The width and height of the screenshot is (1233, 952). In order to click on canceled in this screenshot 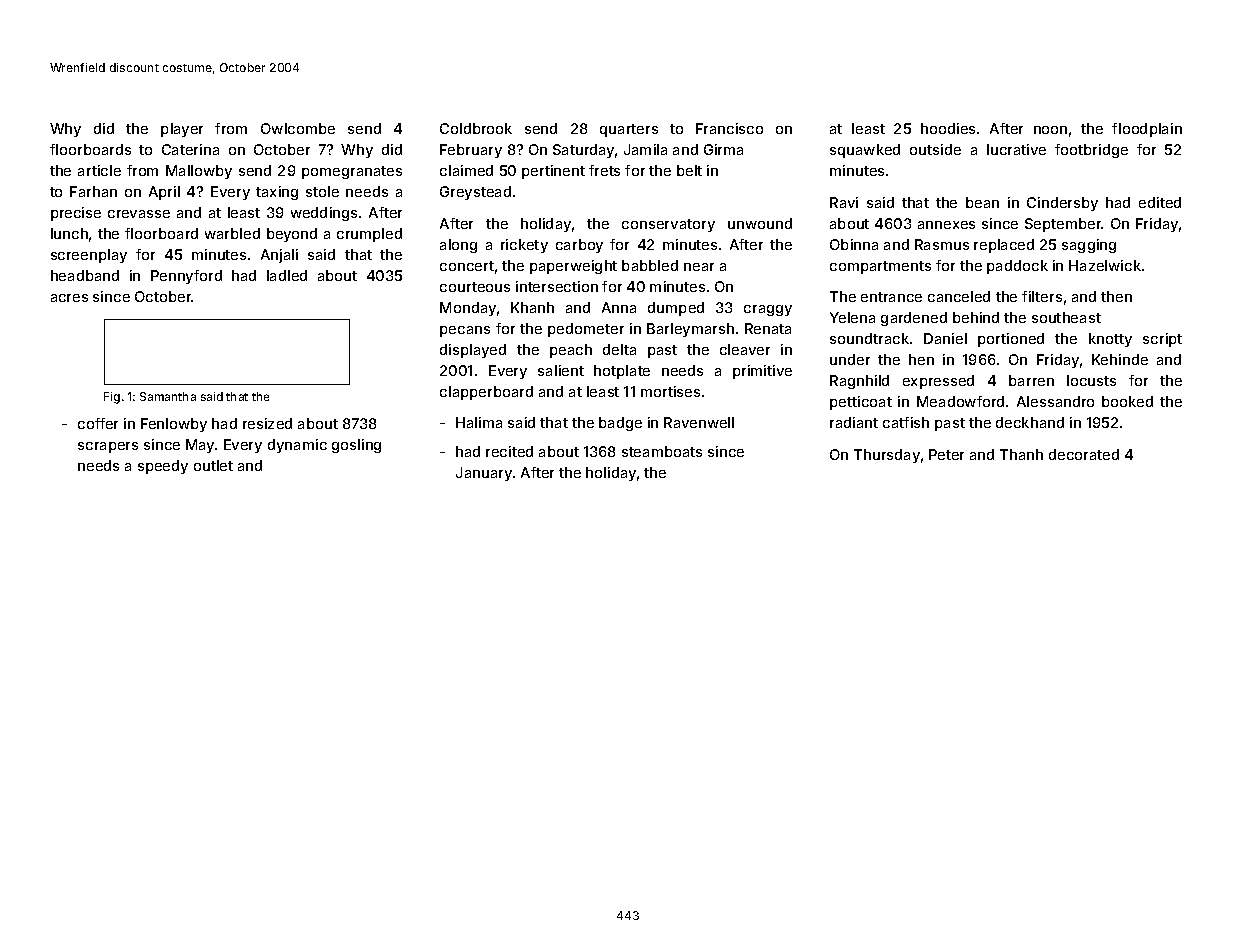, I will do `click(959, 296)`.
